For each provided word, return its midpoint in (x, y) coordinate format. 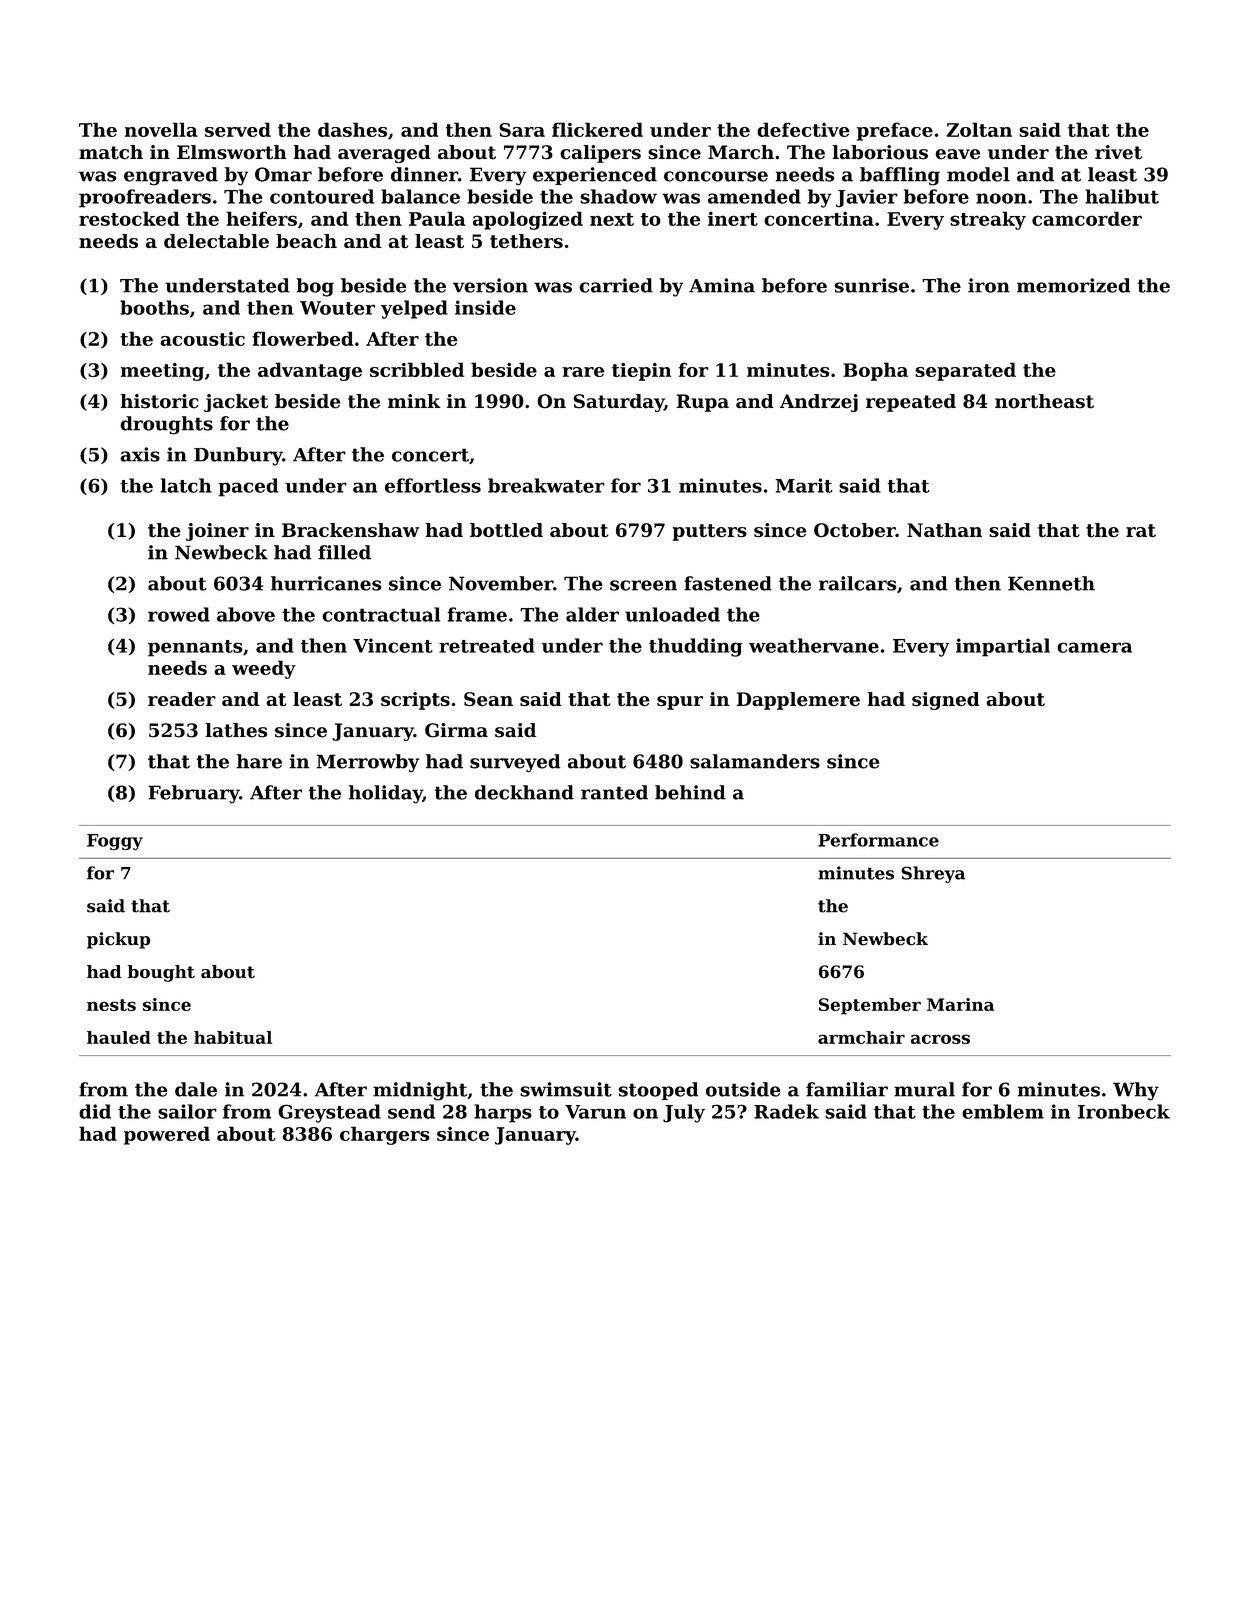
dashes (352, 129)
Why (1136, 1091)
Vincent (393, 645)
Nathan (944, 530)
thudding (695, 647)
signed (946, 701)
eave (957, 154)
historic (159, 401)
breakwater (546, 485)
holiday (386, 794)
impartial (1003, 647)
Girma (456, 730)
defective (803, 129)
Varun (595, 1112)
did (95, 1111)
